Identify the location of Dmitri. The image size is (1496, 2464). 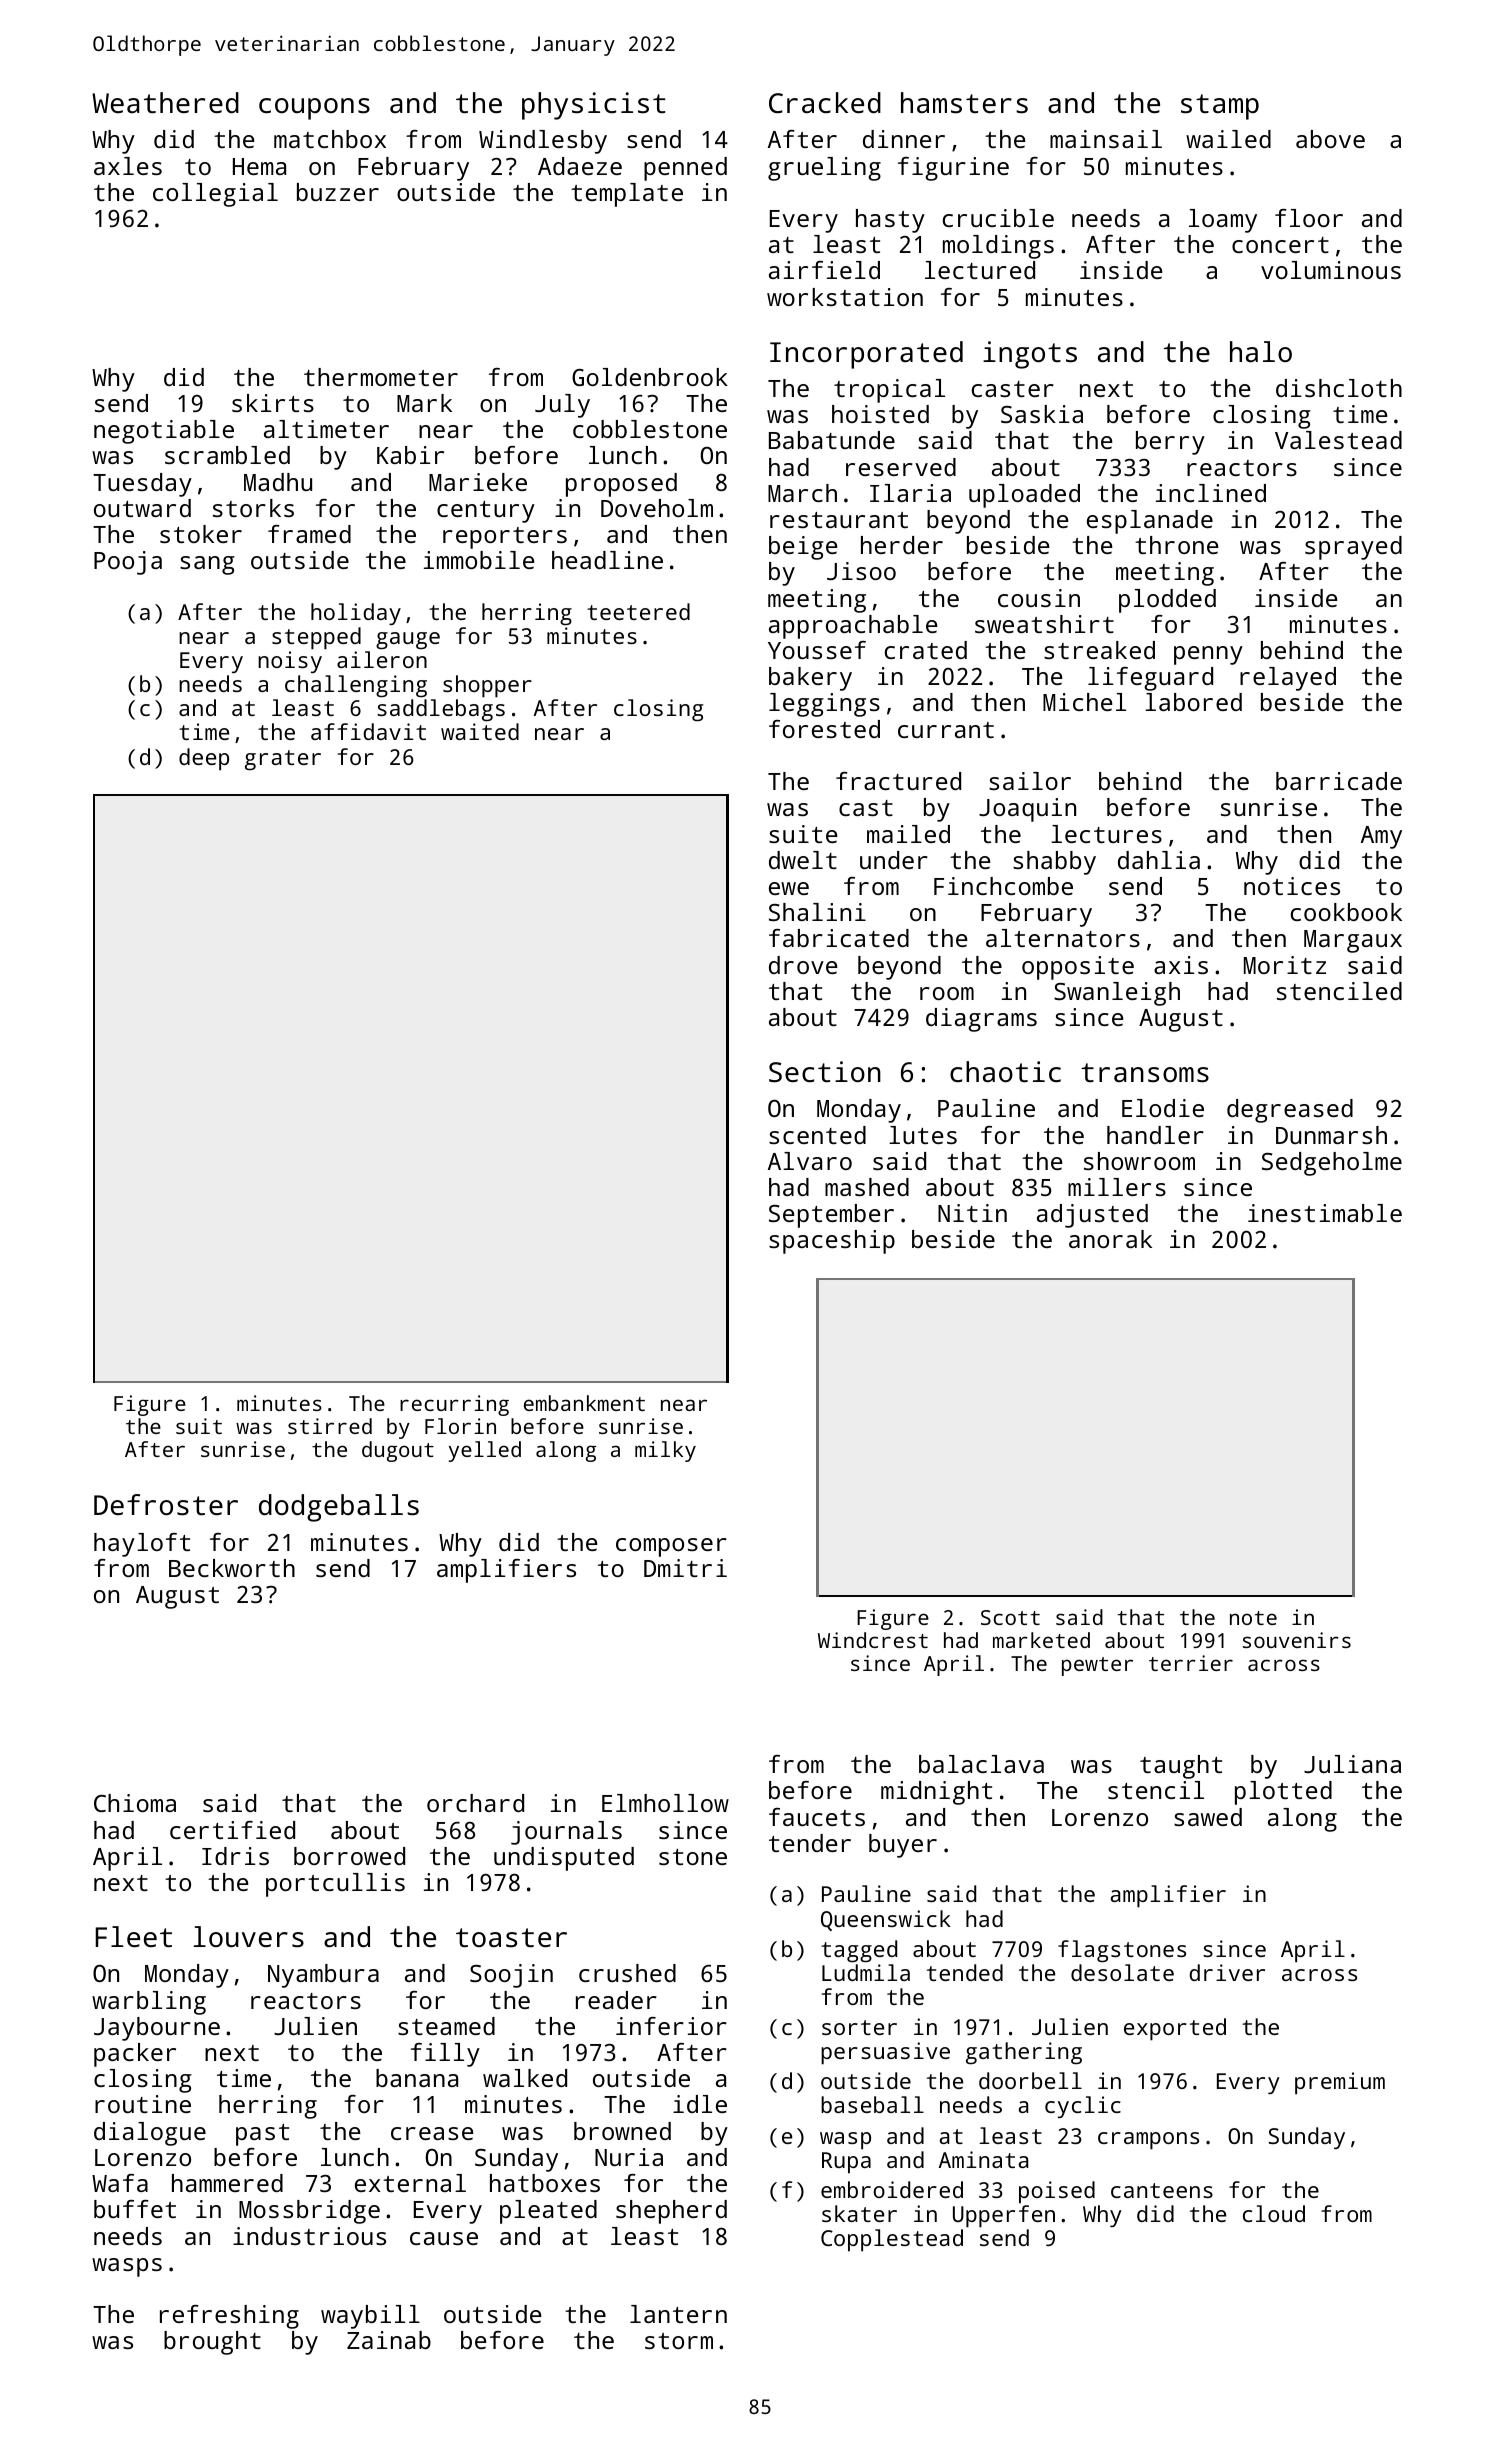
(685, 1568).
